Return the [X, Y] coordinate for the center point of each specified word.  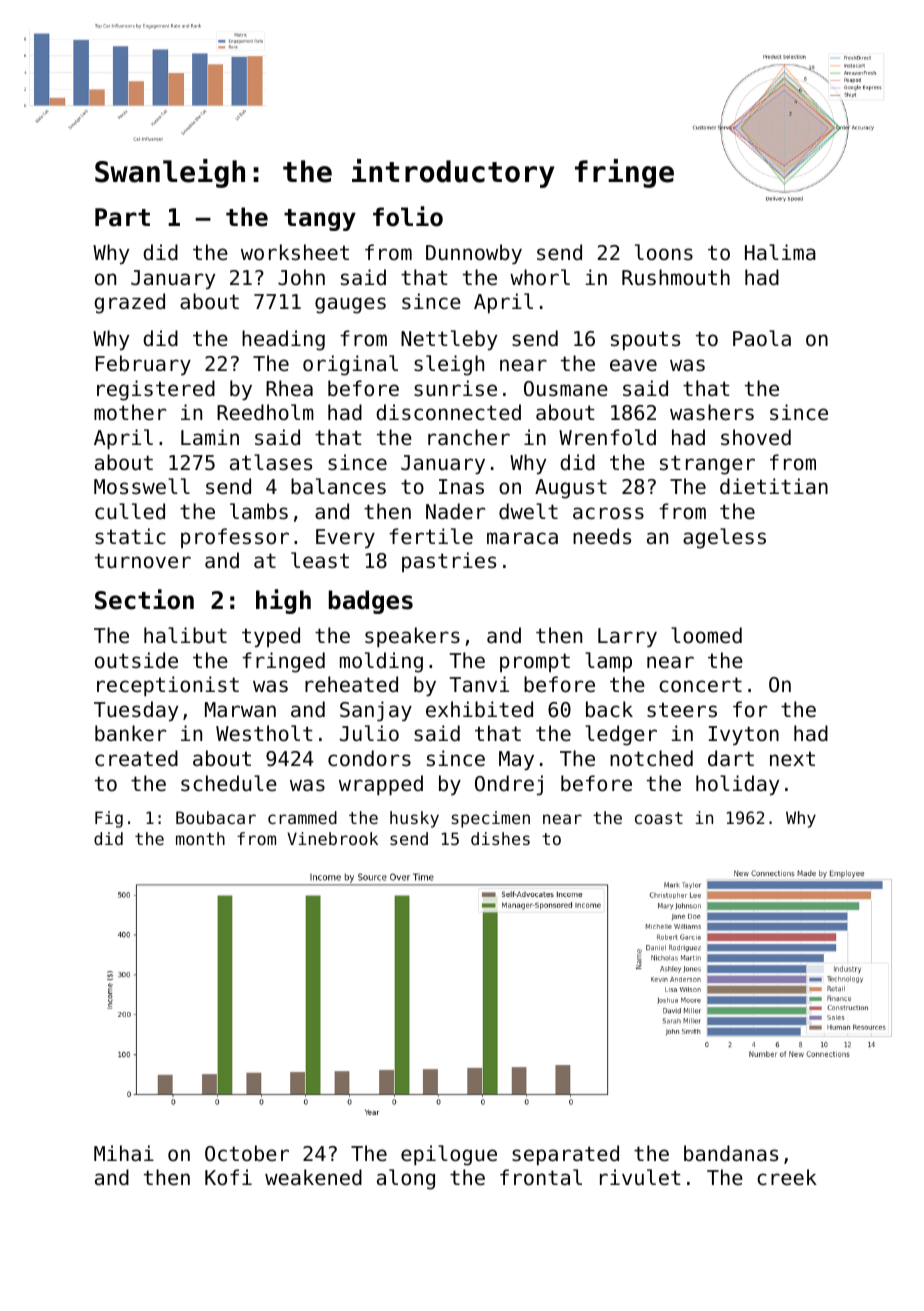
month [200, 838]
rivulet [640, 1177]
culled [130, 511]
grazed [129, 303]
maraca [522, 538]
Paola [762, 338]
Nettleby [449, 340]
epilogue [449, 1155]
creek [787, 1177]
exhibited [479, 709]
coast [659, 818]
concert [700, 685]
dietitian [774, 486]
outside [136, 660]
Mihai [124, 1153]
